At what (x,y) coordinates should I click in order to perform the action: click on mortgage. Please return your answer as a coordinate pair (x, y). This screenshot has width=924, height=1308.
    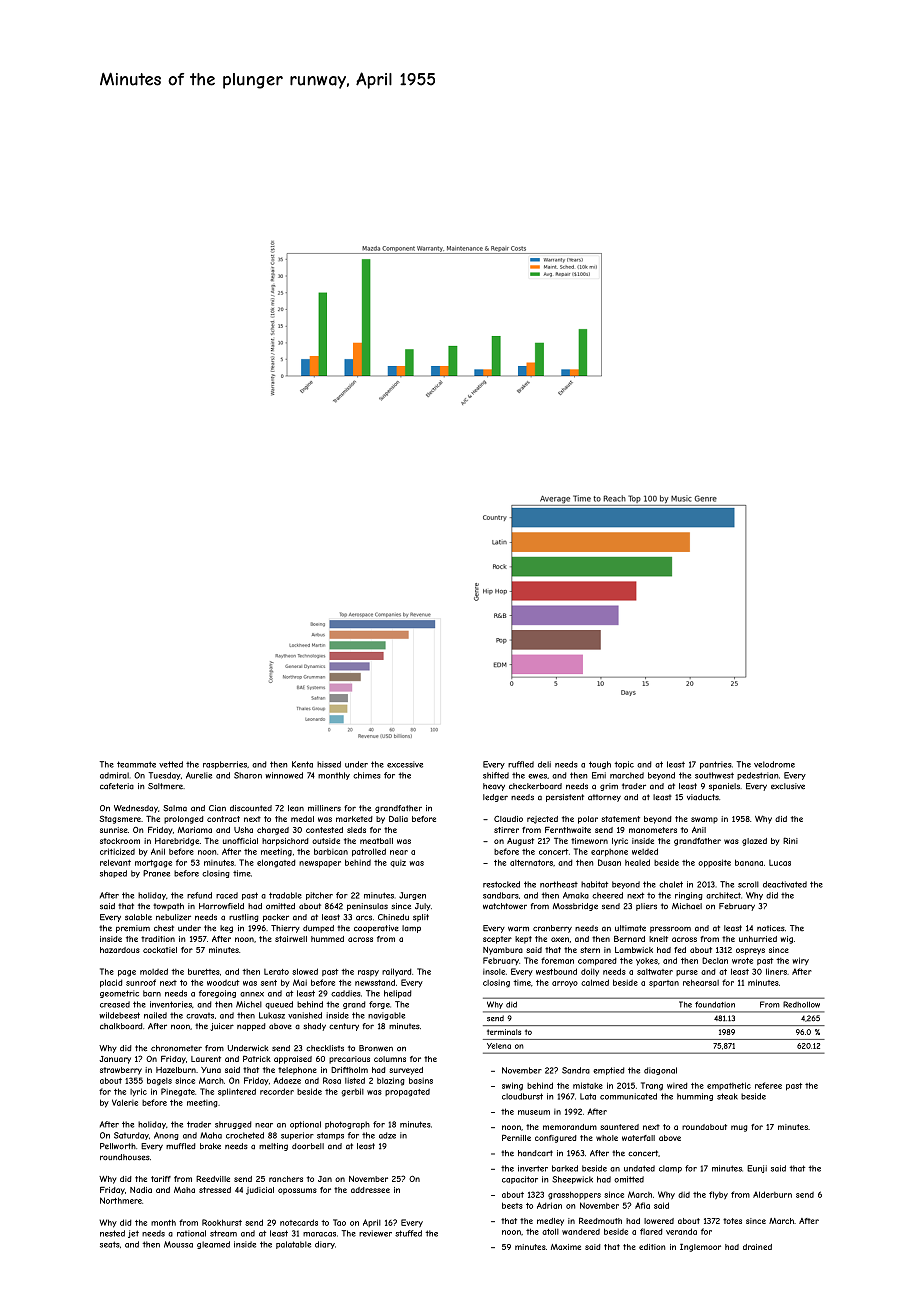
    Looking at the image, I should click on (153, 864).
